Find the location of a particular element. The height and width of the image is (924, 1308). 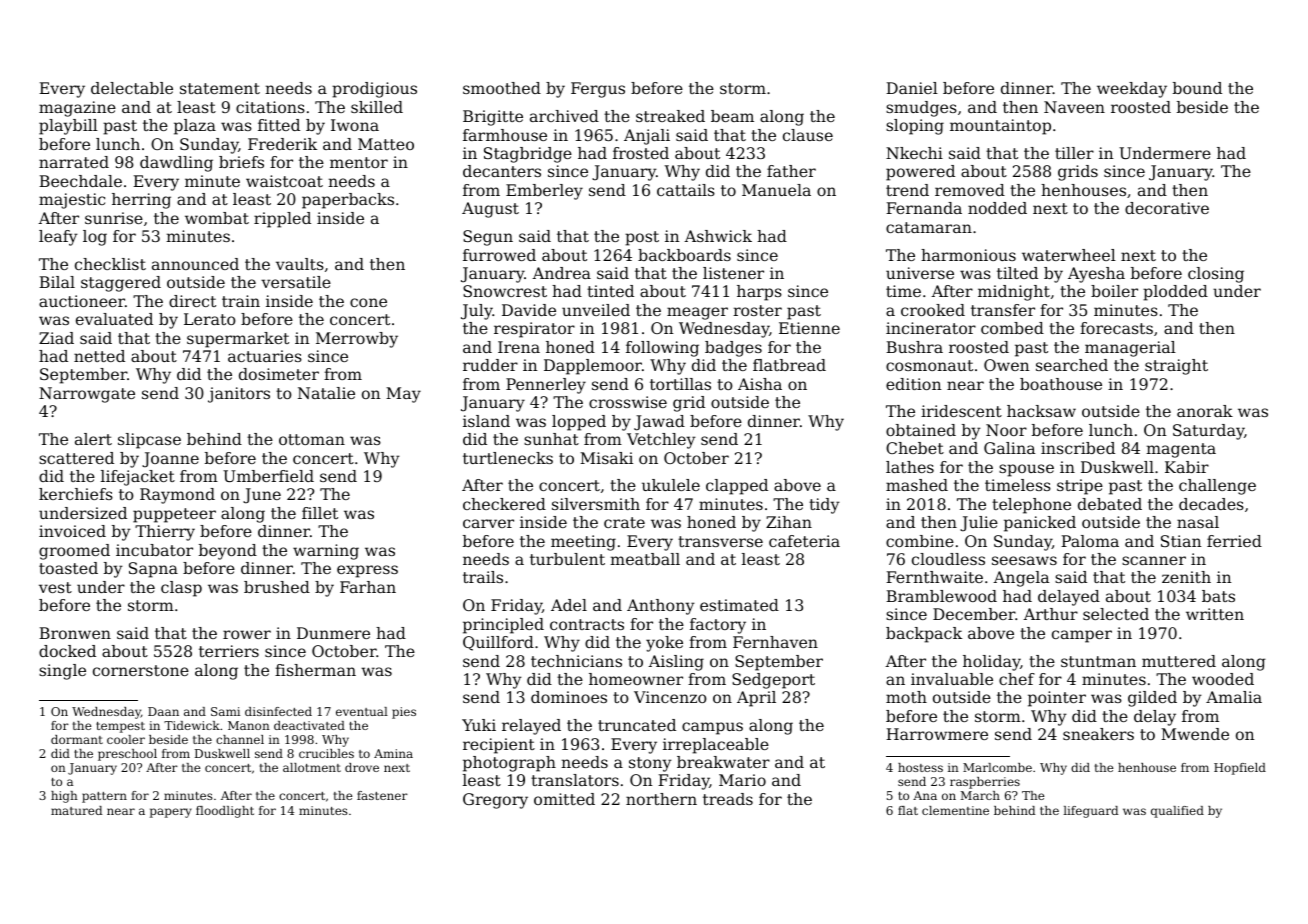

Bronwen is located at coordinates (75, 633).
